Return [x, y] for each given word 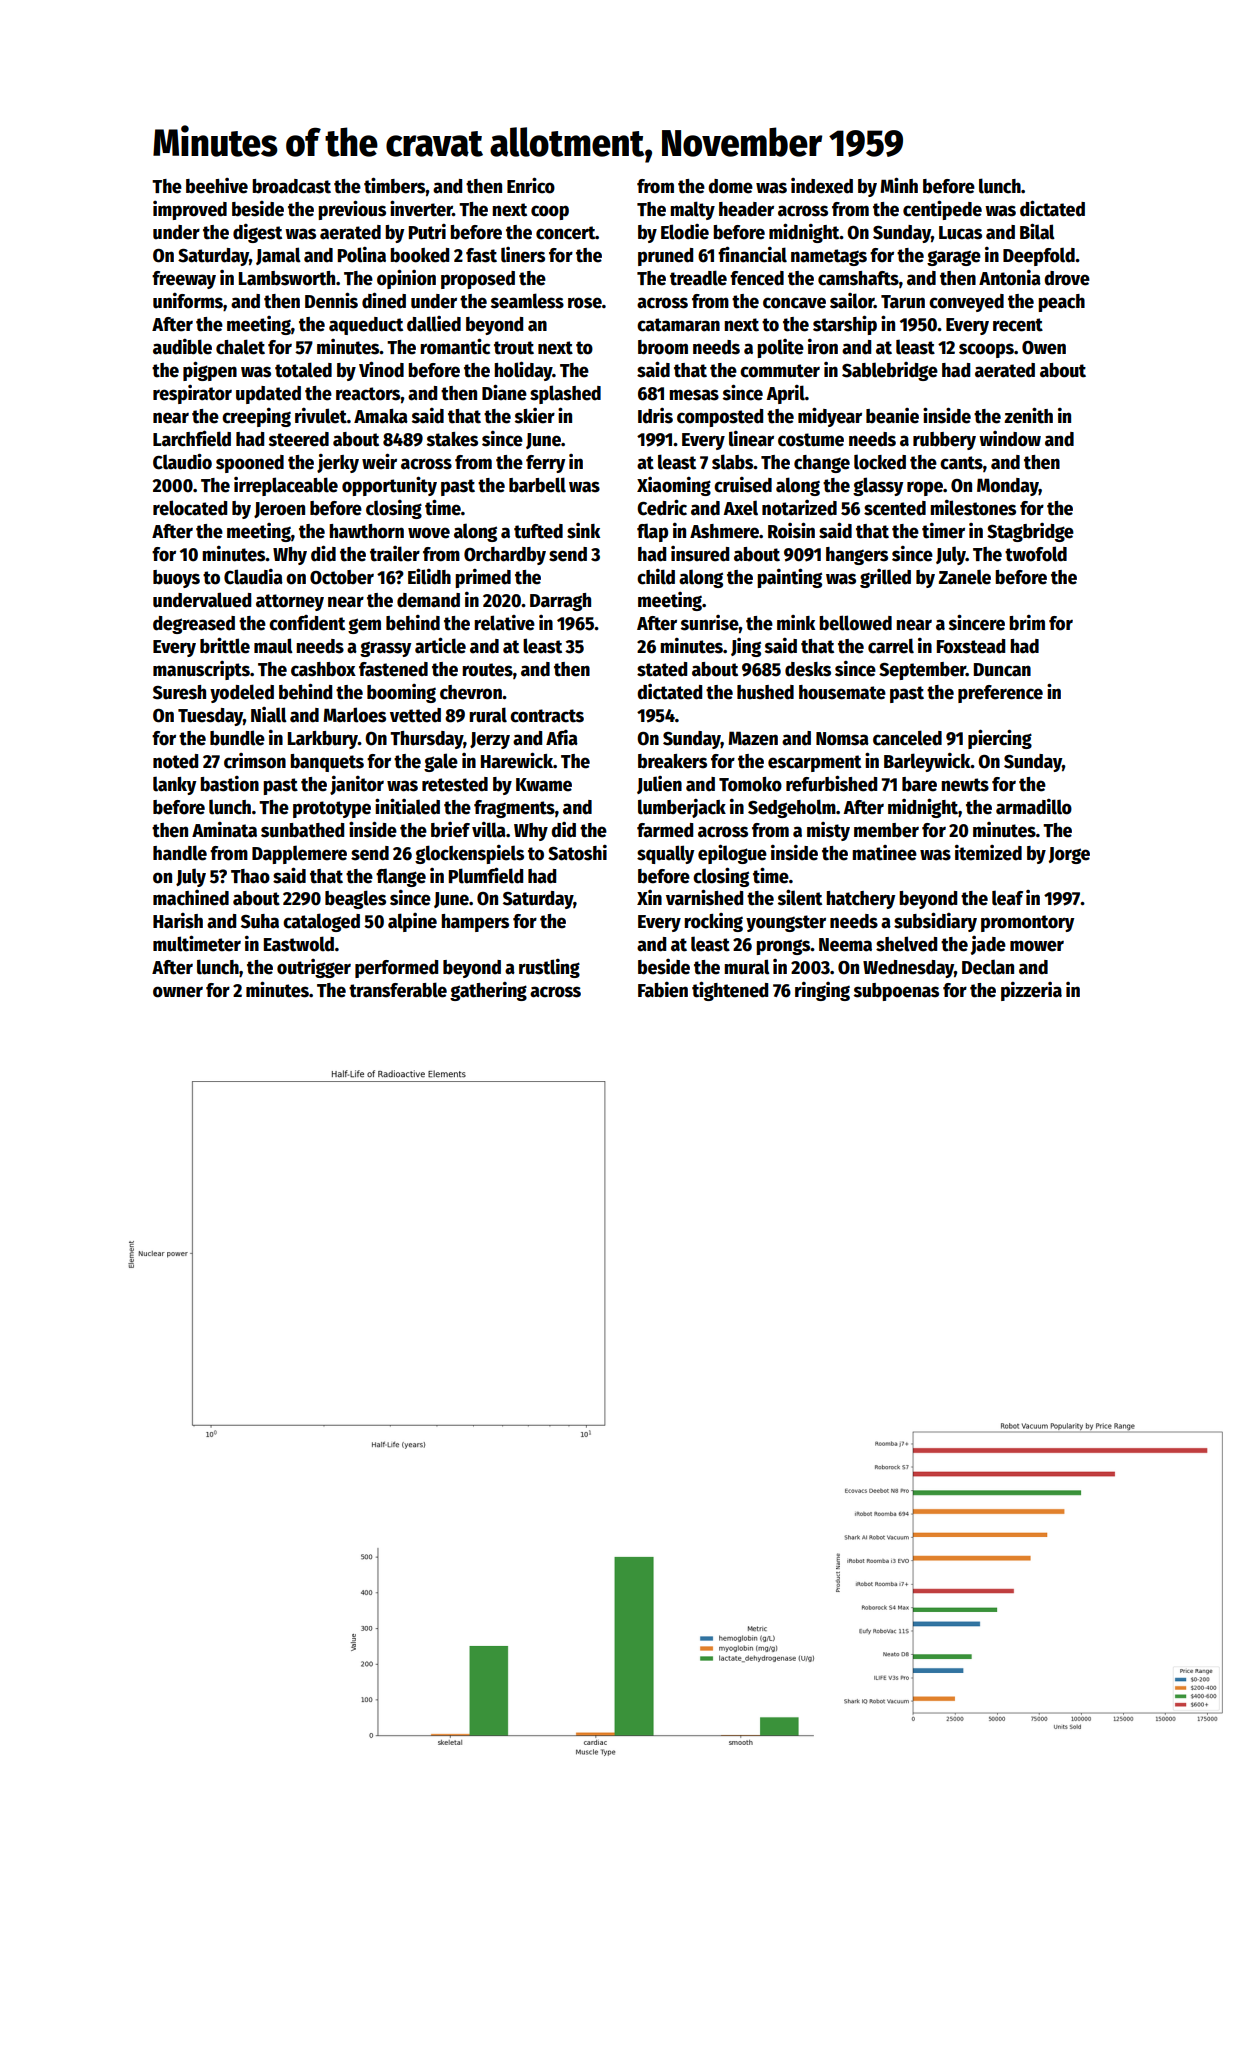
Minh [899, 185]
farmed [665, 830]
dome [730, 186]
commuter [780, 371]
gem [364, 626]
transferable [398, 990]
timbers [395, 185]
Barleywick [927, 762]
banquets [327, 763]
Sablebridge [890, 371]
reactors [368, 394]
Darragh [560, 602]
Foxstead [971, 646]
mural [747, 967]
